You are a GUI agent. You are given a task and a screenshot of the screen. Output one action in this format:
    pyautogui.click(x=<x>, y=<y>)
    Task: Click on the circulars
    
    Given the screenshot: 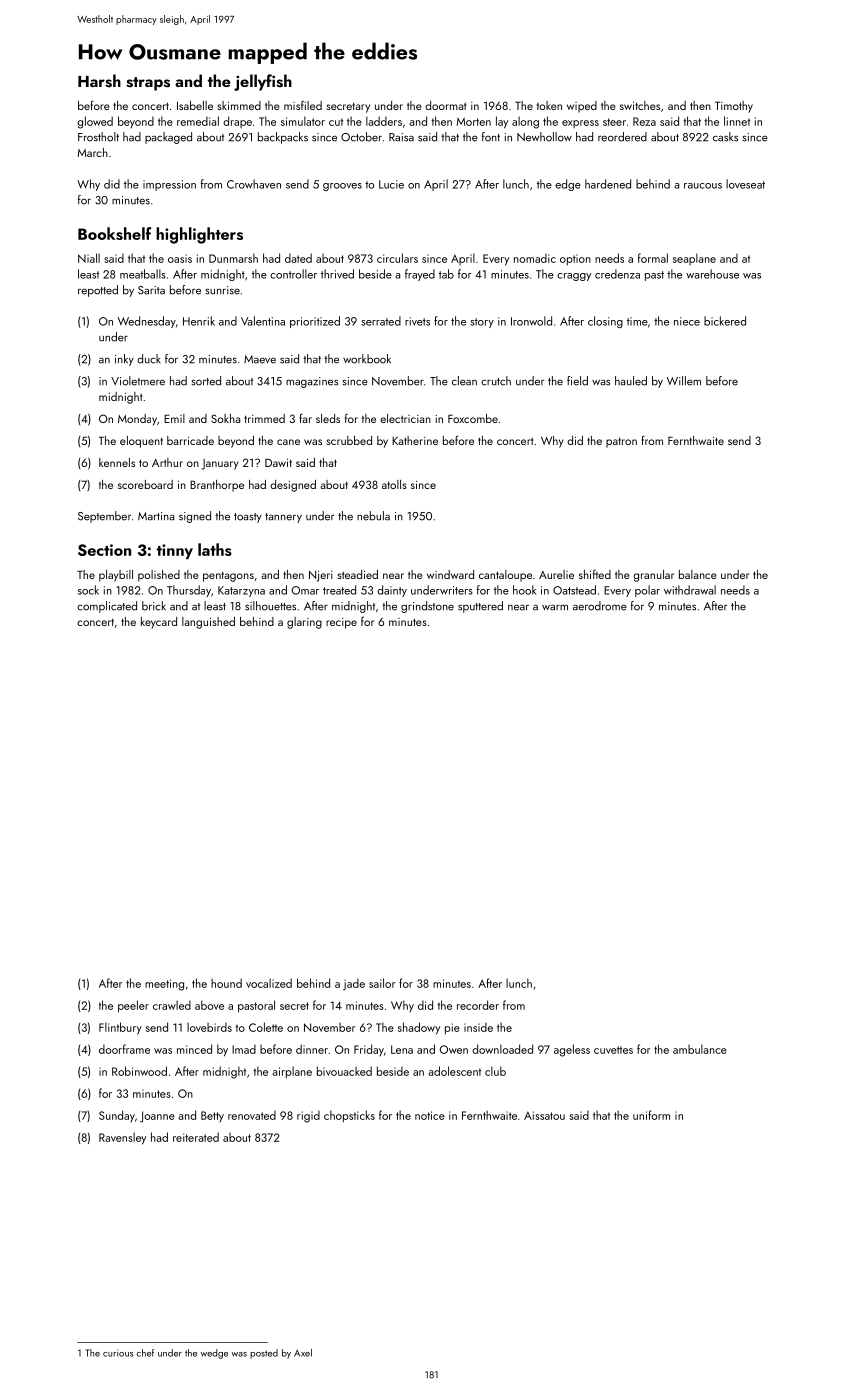 What is the action you would take?
    pyautogui.click(x=397, y=258)
